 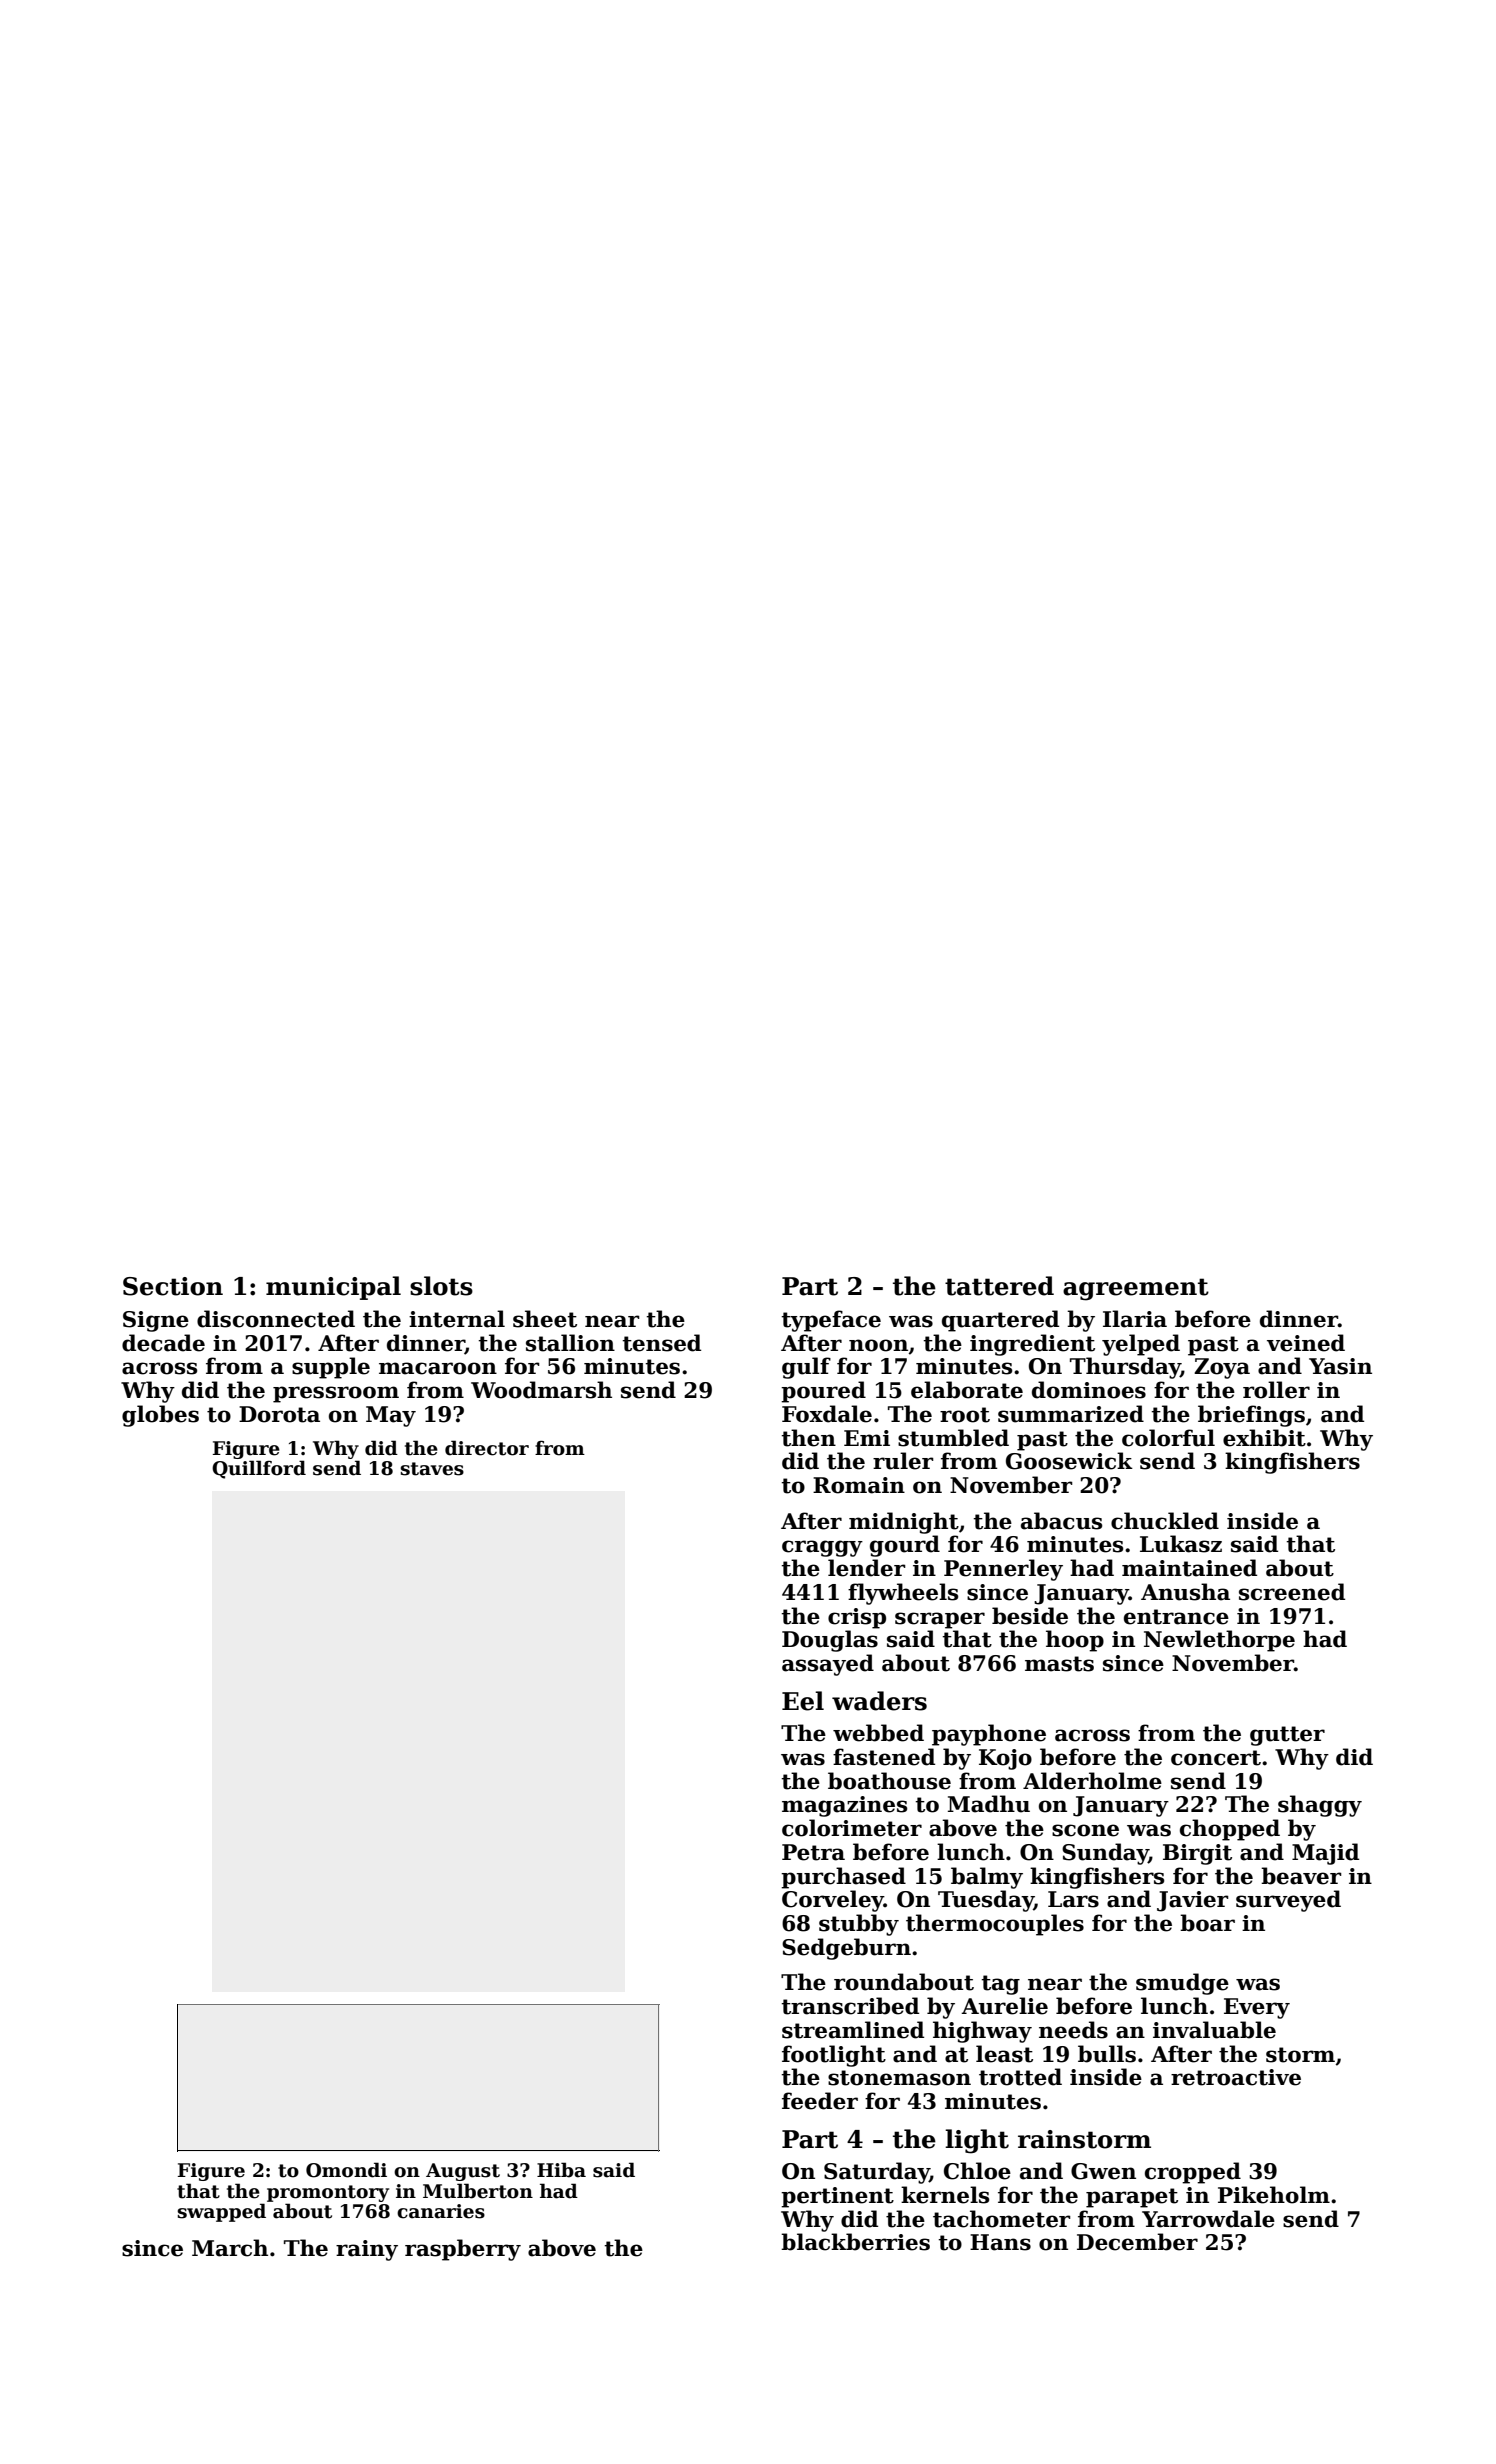 What do you see at coordinates (1059, 1664) in the document?
I see `masts` at bounding box center [1059, 1664].
